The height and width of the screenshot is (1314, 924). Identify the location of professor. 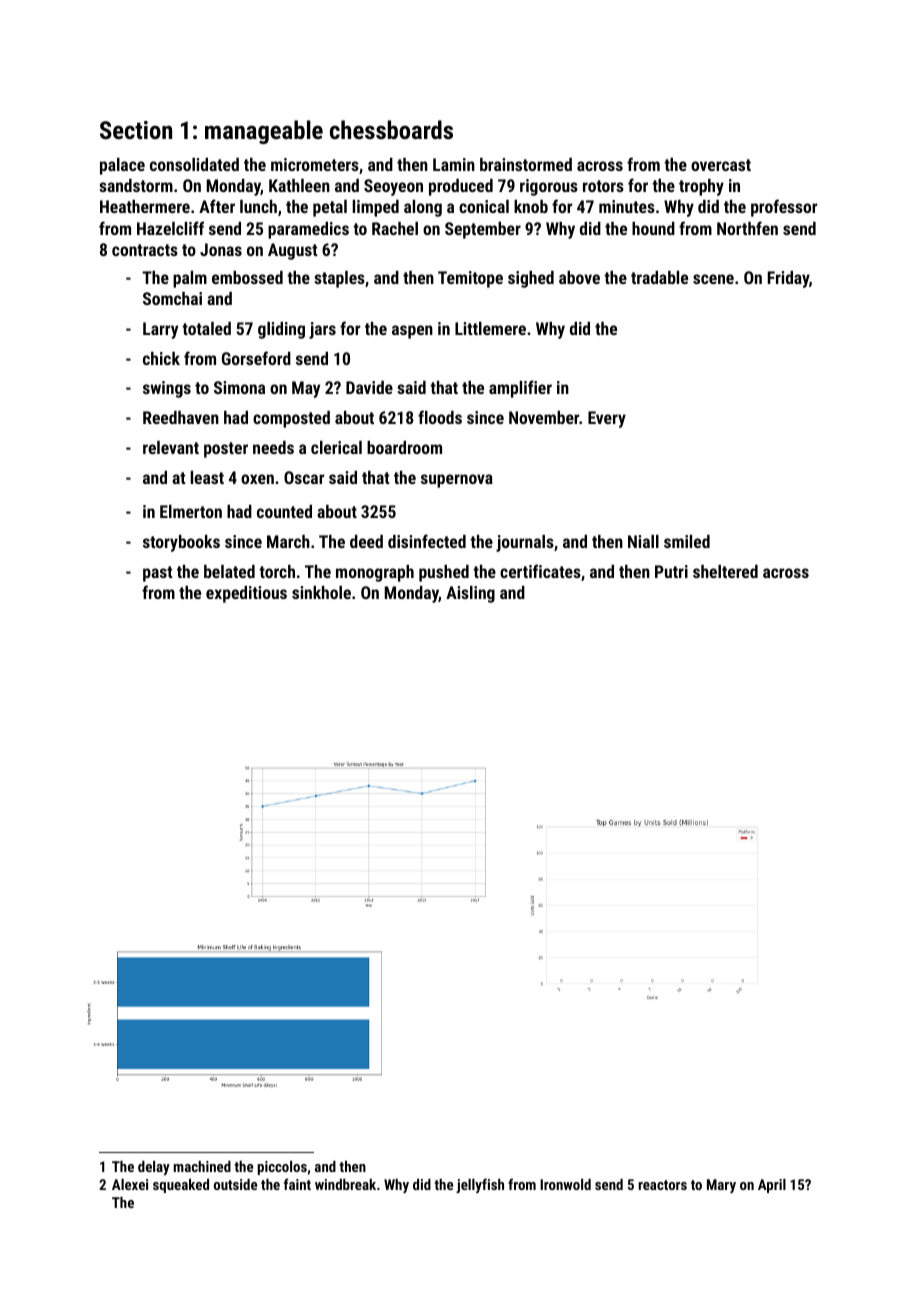
(784, 208).
